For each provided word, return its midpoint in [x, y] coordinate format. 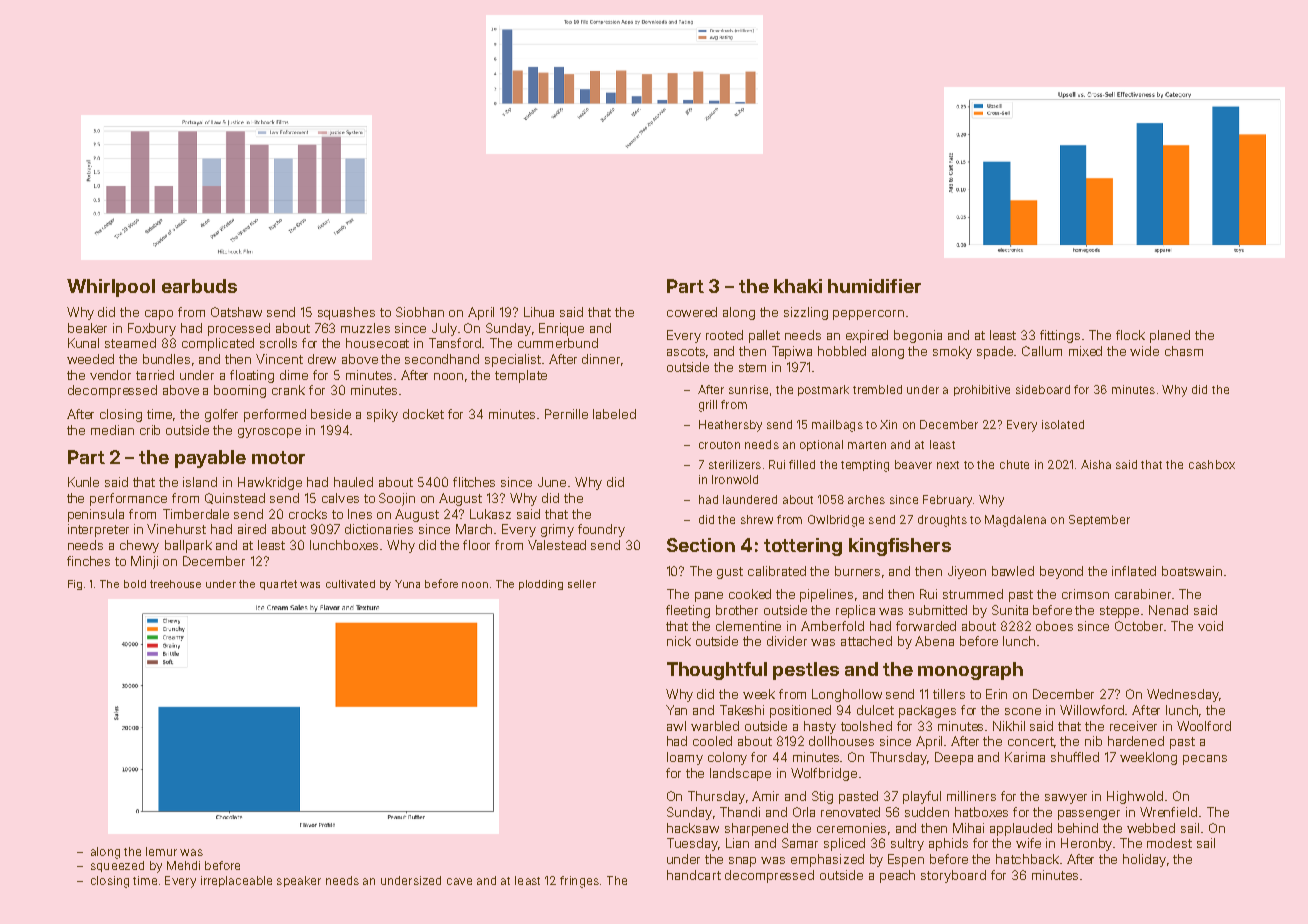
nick [679, 641]
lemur [161, 851]
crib [150, 430]
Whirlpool [111, 288]
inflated [1134, 571]
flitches [474, 482]
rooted [724, 335]
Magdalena [1015, 521]
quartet [278, 585]
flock [1130, 335]
